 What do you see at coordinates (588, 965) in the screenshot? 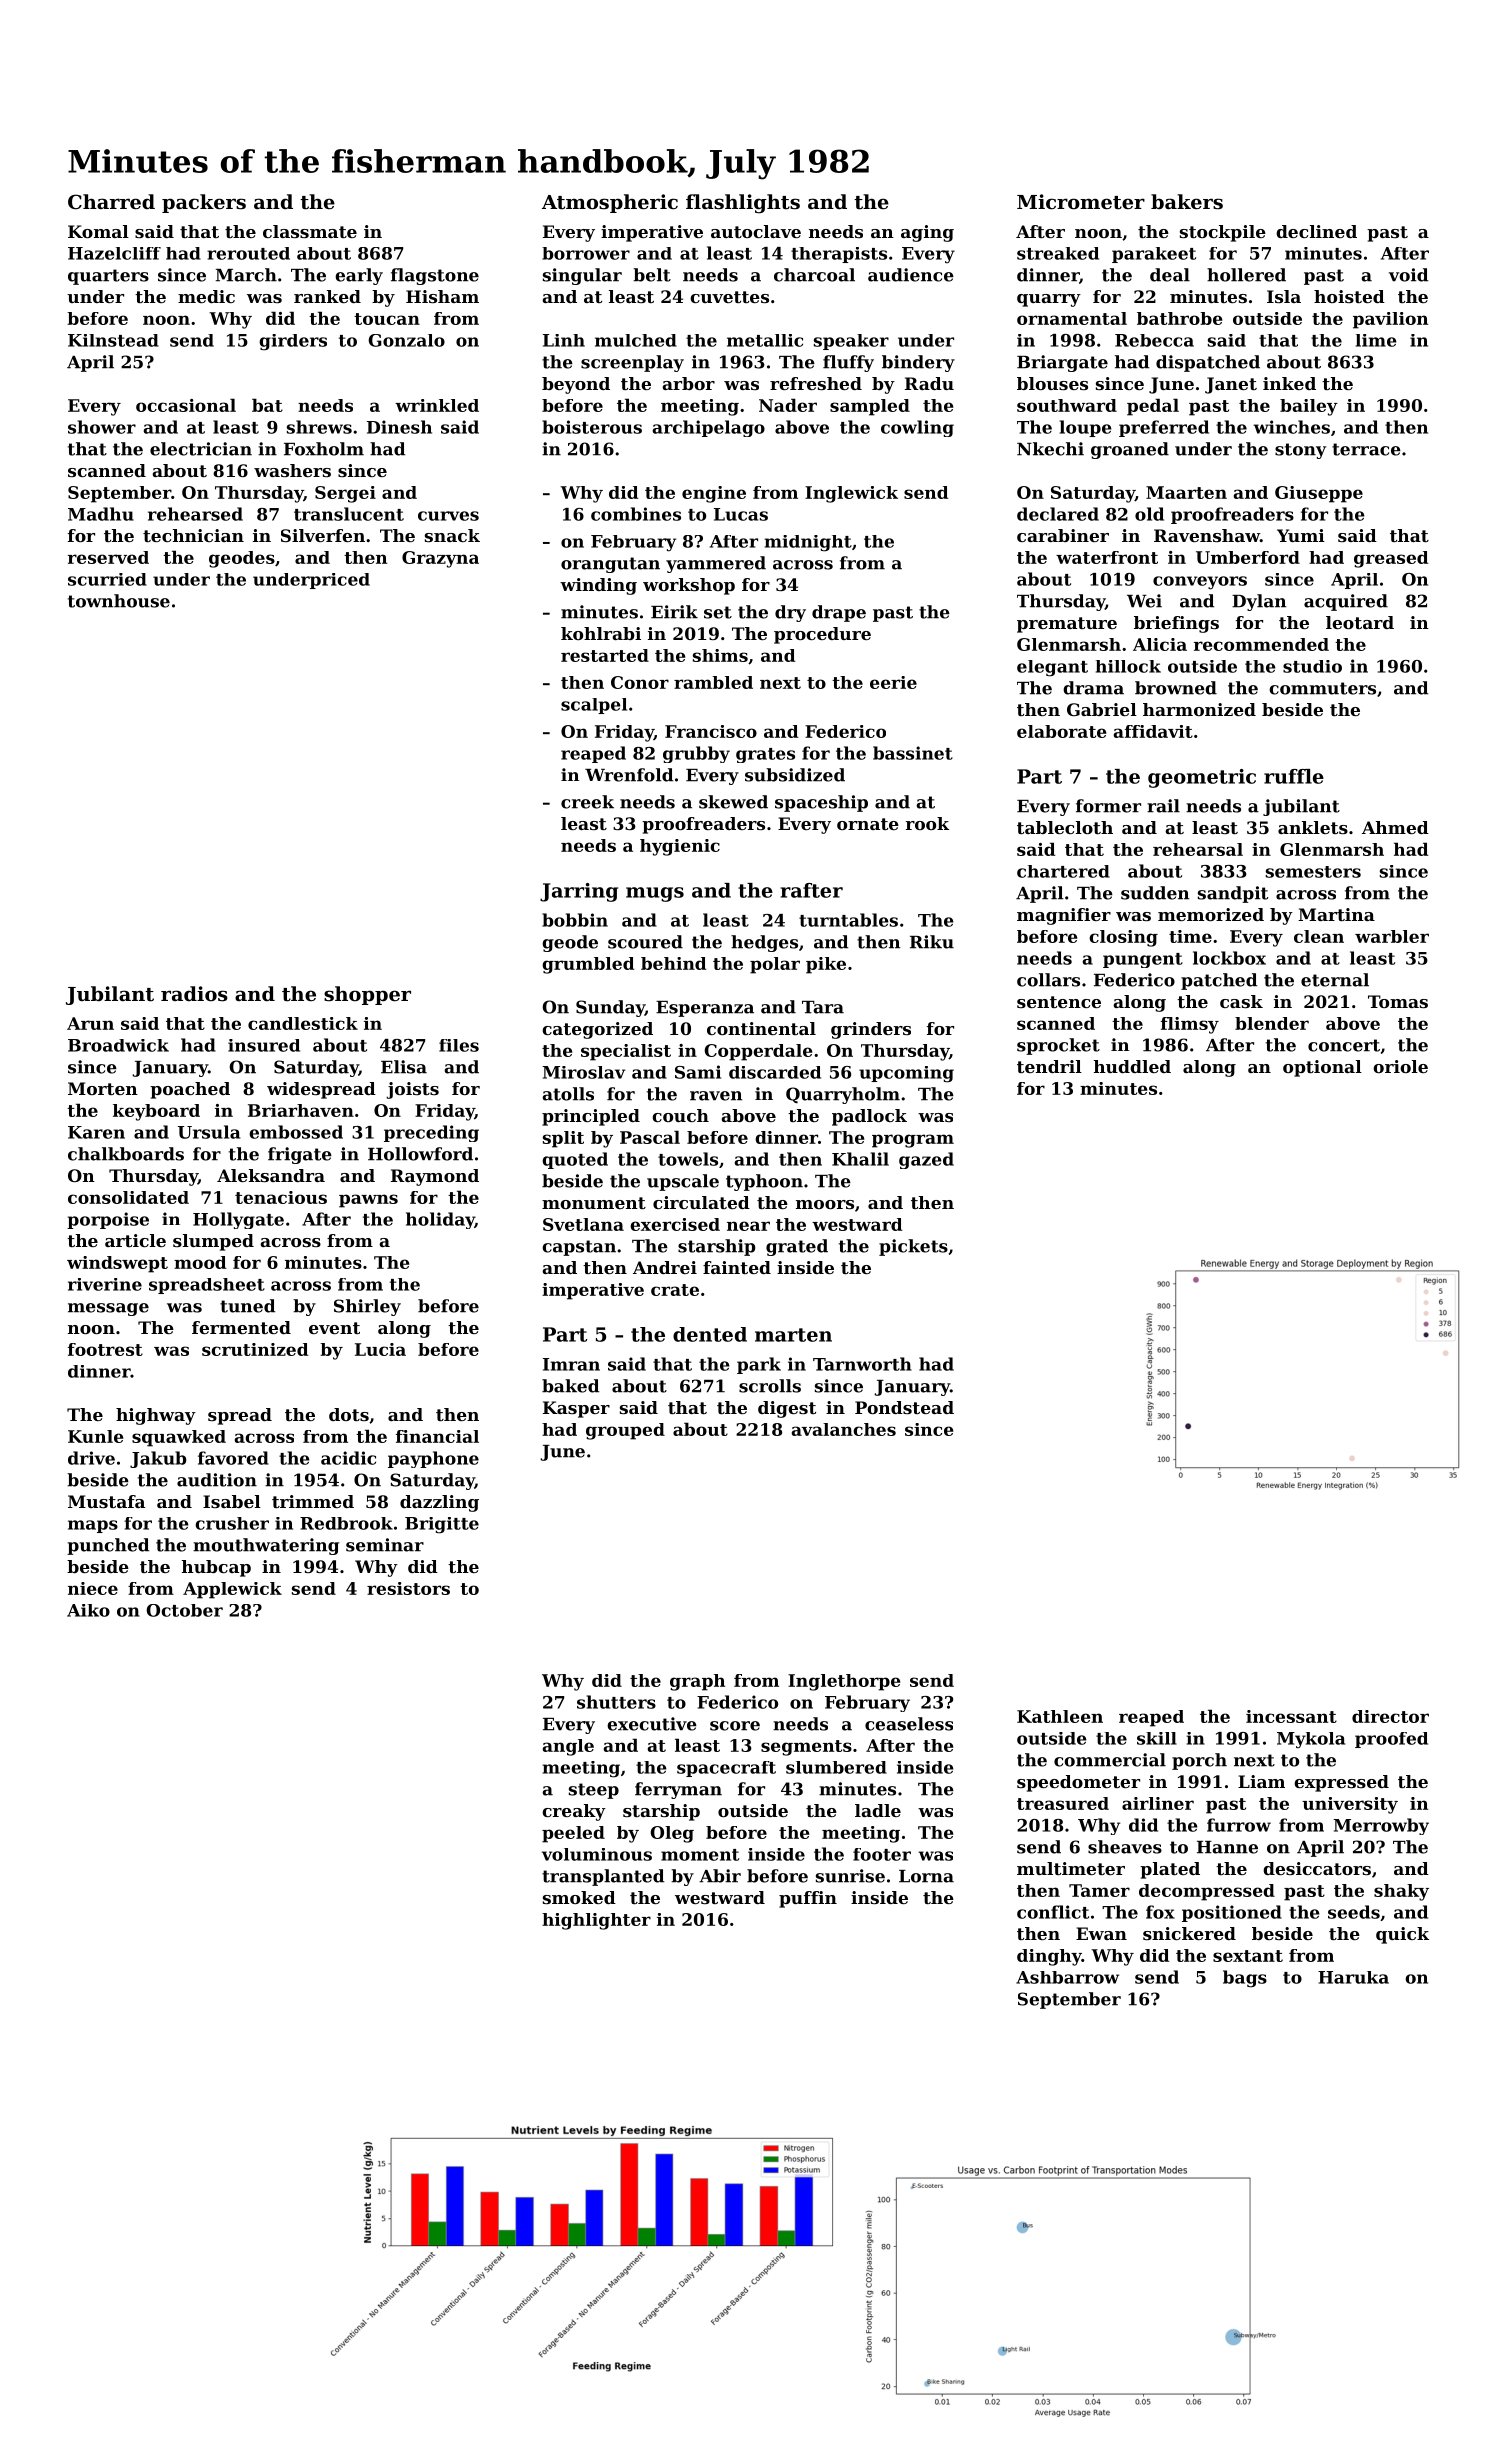
I see `grumbled` at bounding box center [588, 965].
